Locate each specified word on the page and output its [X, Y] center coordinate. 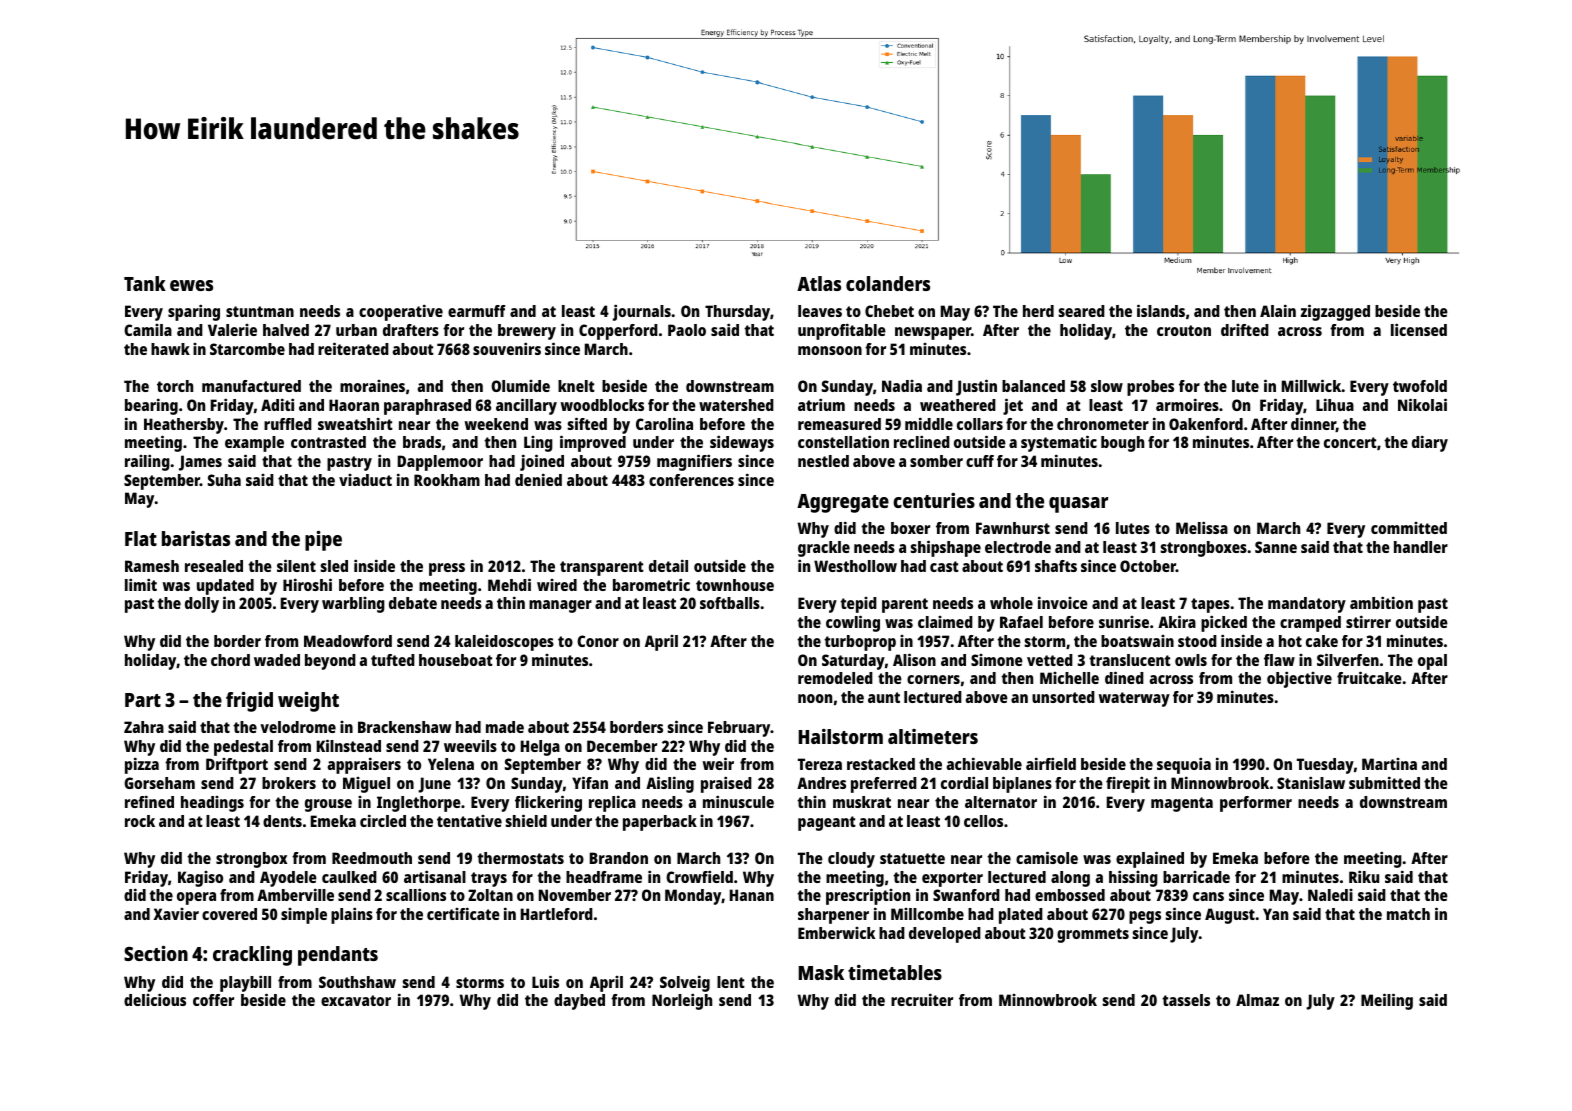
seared [1081, 311]
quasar [1078, 505]
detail [668, 565]
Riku [1364, 876]
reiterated [353, 348]
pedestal [243, 748]
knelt [576, 386]
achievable [984, 763]
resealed [214, 566]
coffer [213, 1000]
